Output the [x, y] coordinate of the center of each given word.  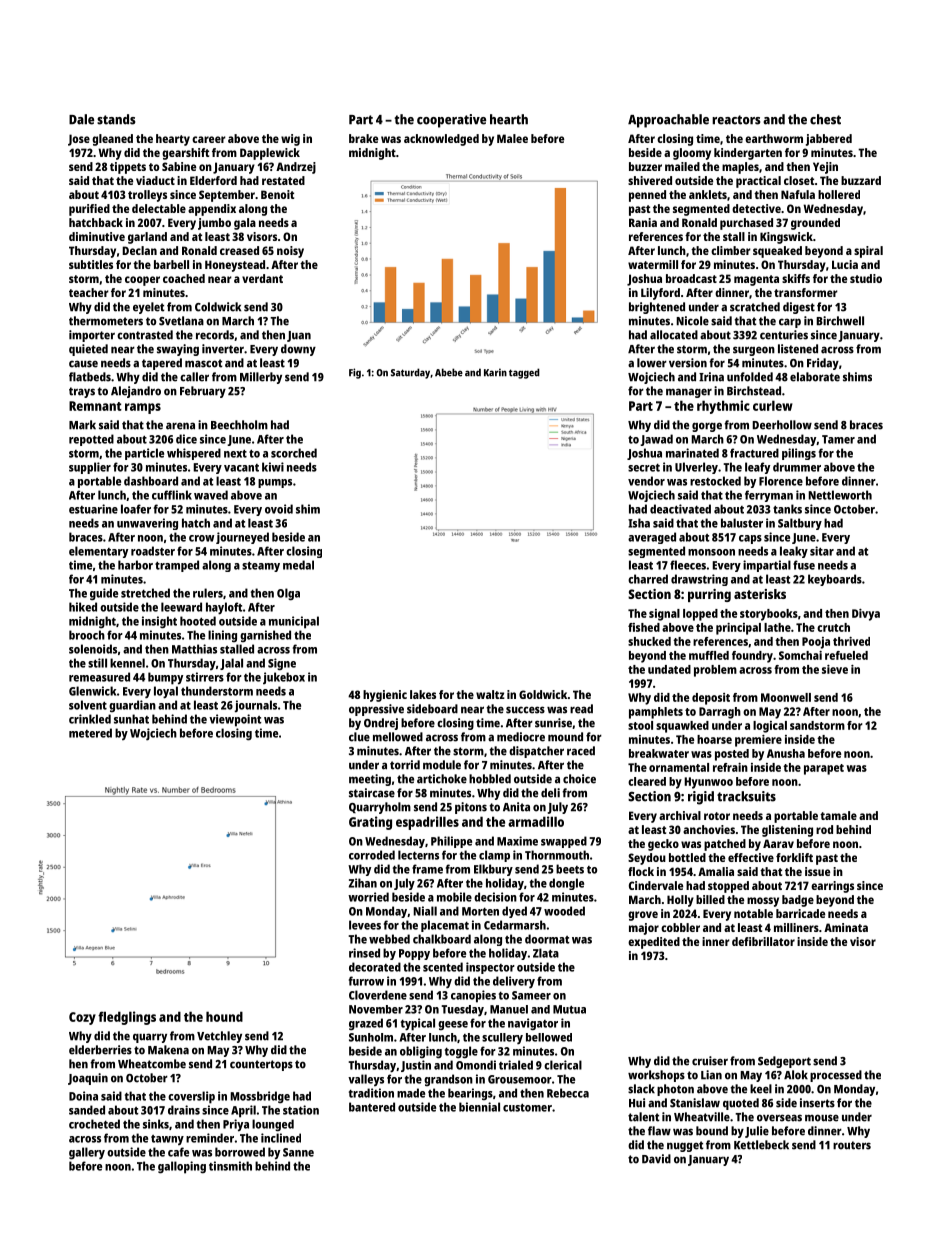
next [235, 453]
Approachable [668, 121]
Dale [81, 119]
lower [652, 363]
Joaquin [88, 1079]
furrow [366, 981]
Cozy [82, 1018]
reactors [736, 120]
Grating [370, 823]
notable [753, 913]
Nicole [692, 321]
